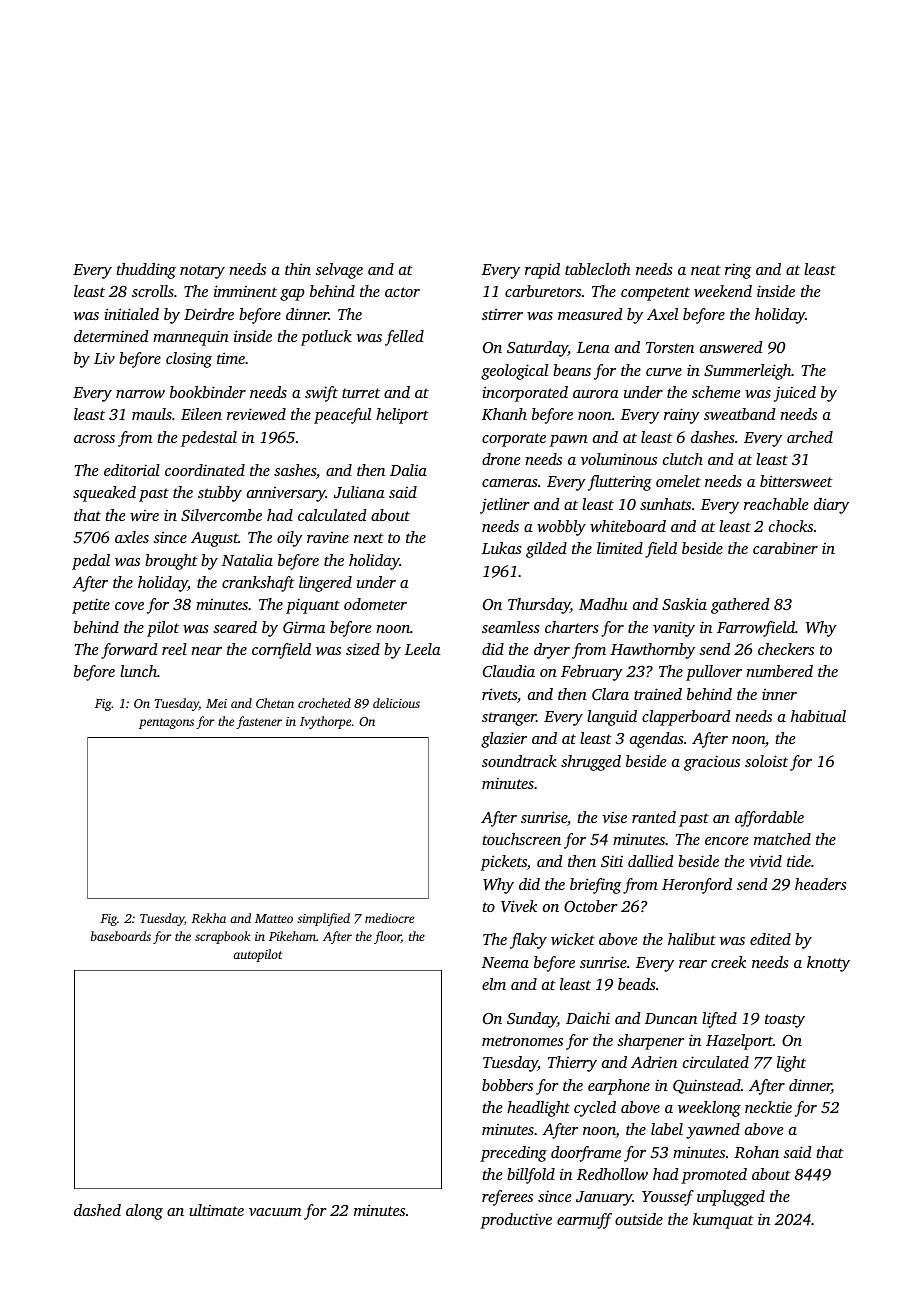  I want to click on edited, so click(770, 939).
